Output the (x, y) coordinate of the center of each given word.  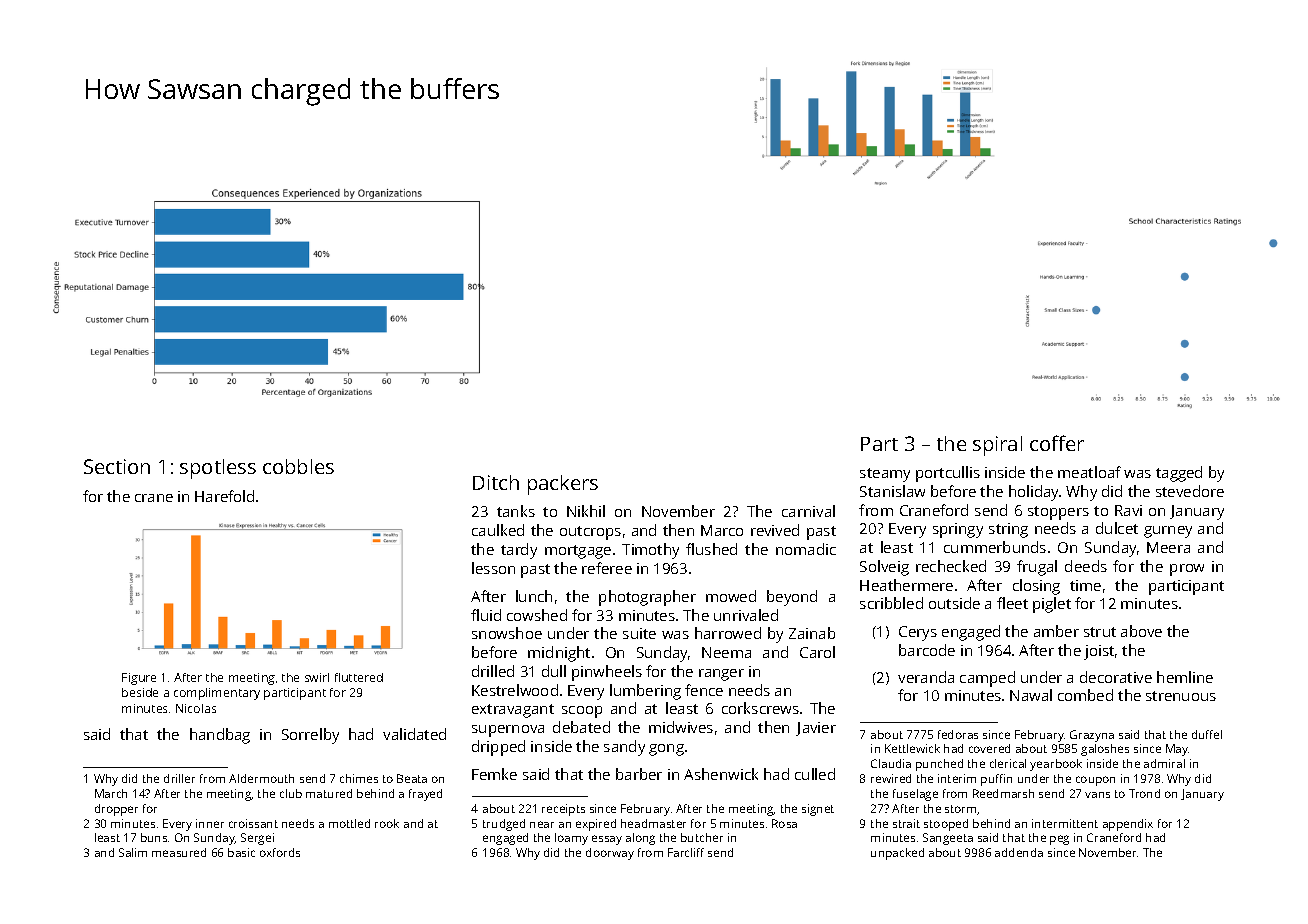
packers (563, 485)
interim (957, 778)
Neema (726, 652)
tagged (1179, 474)
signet (818, 810)
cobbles (298, 466)
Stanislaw (892, 491)
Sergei (257, 839)
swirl (317, 677)
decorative (1116, 677)
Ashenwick (721, 774)
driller (179, 778)
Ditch (496, 482)
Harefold (224, 496)
